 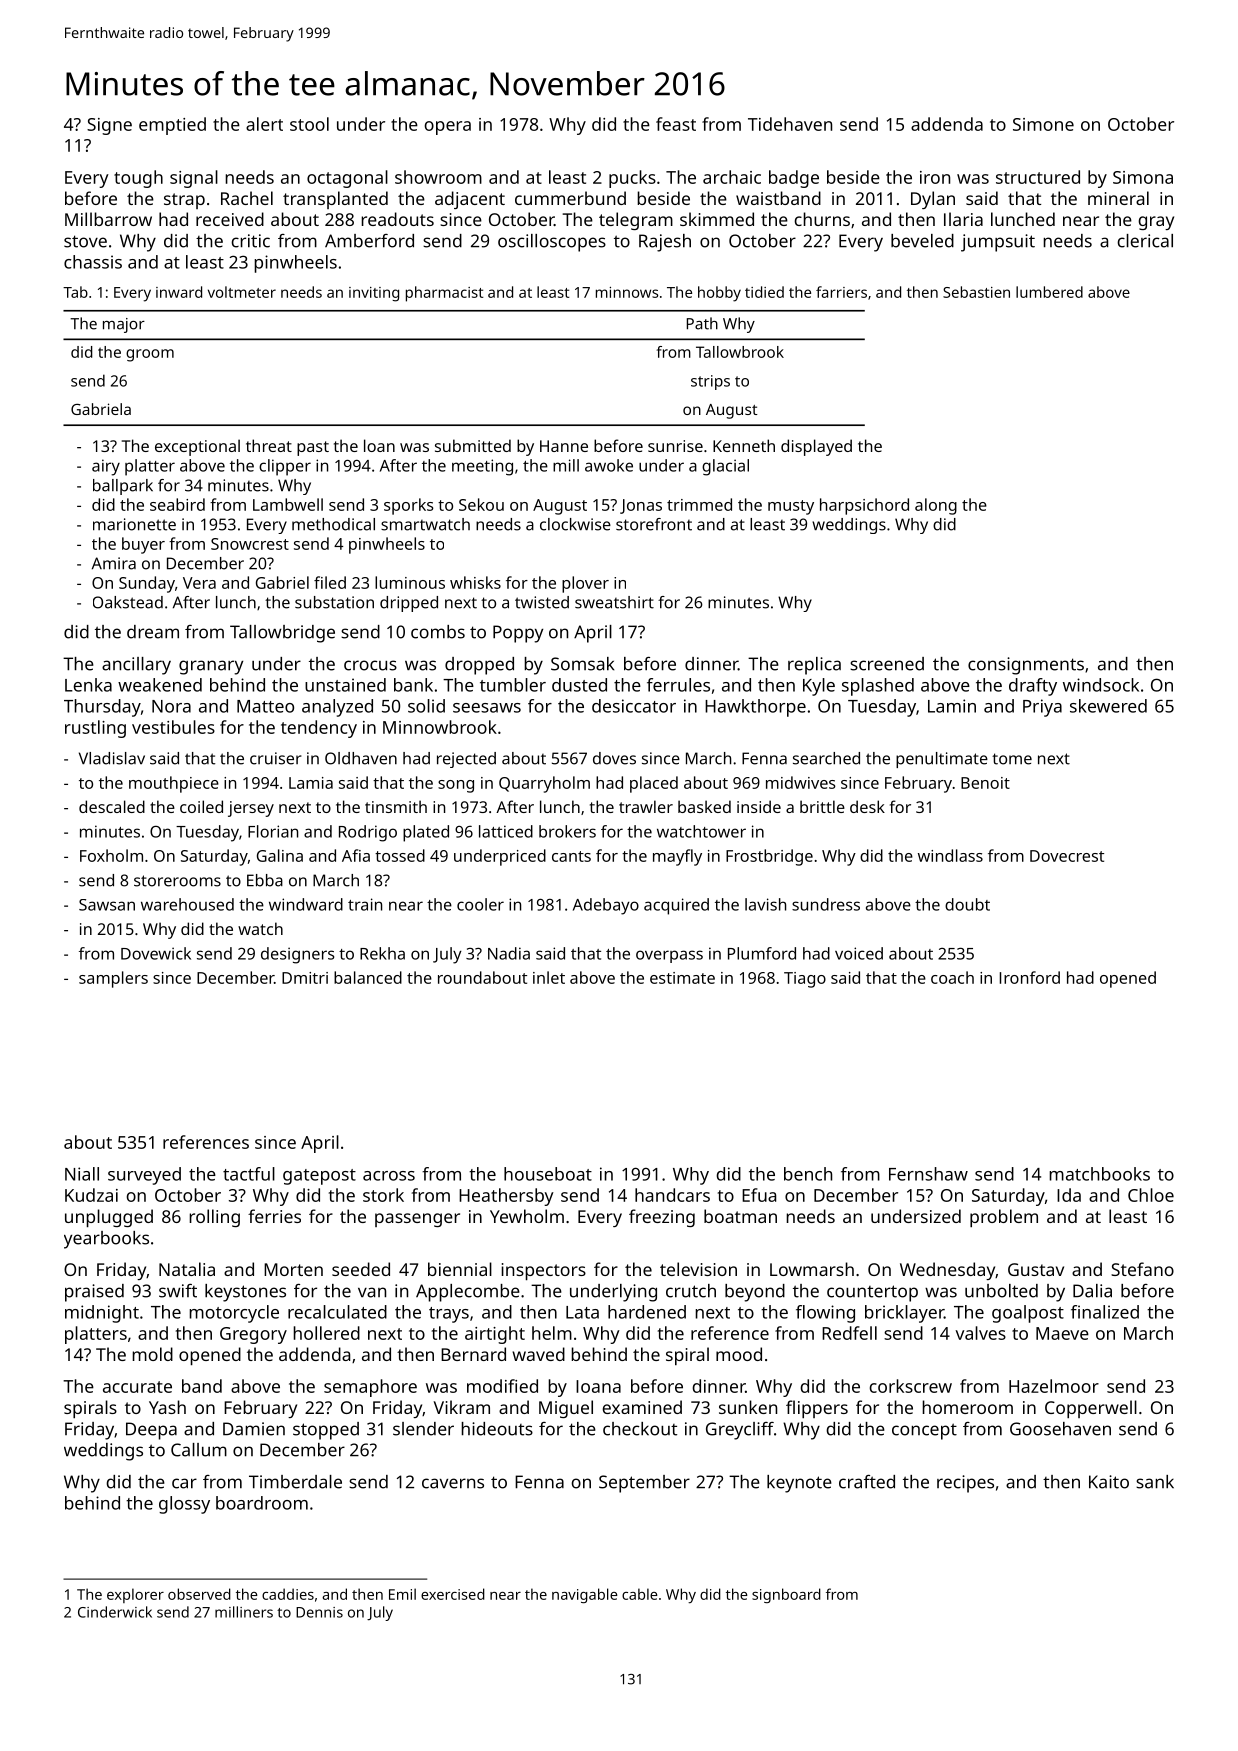 I want to click on signboard, so click(x=786, y=1595).
